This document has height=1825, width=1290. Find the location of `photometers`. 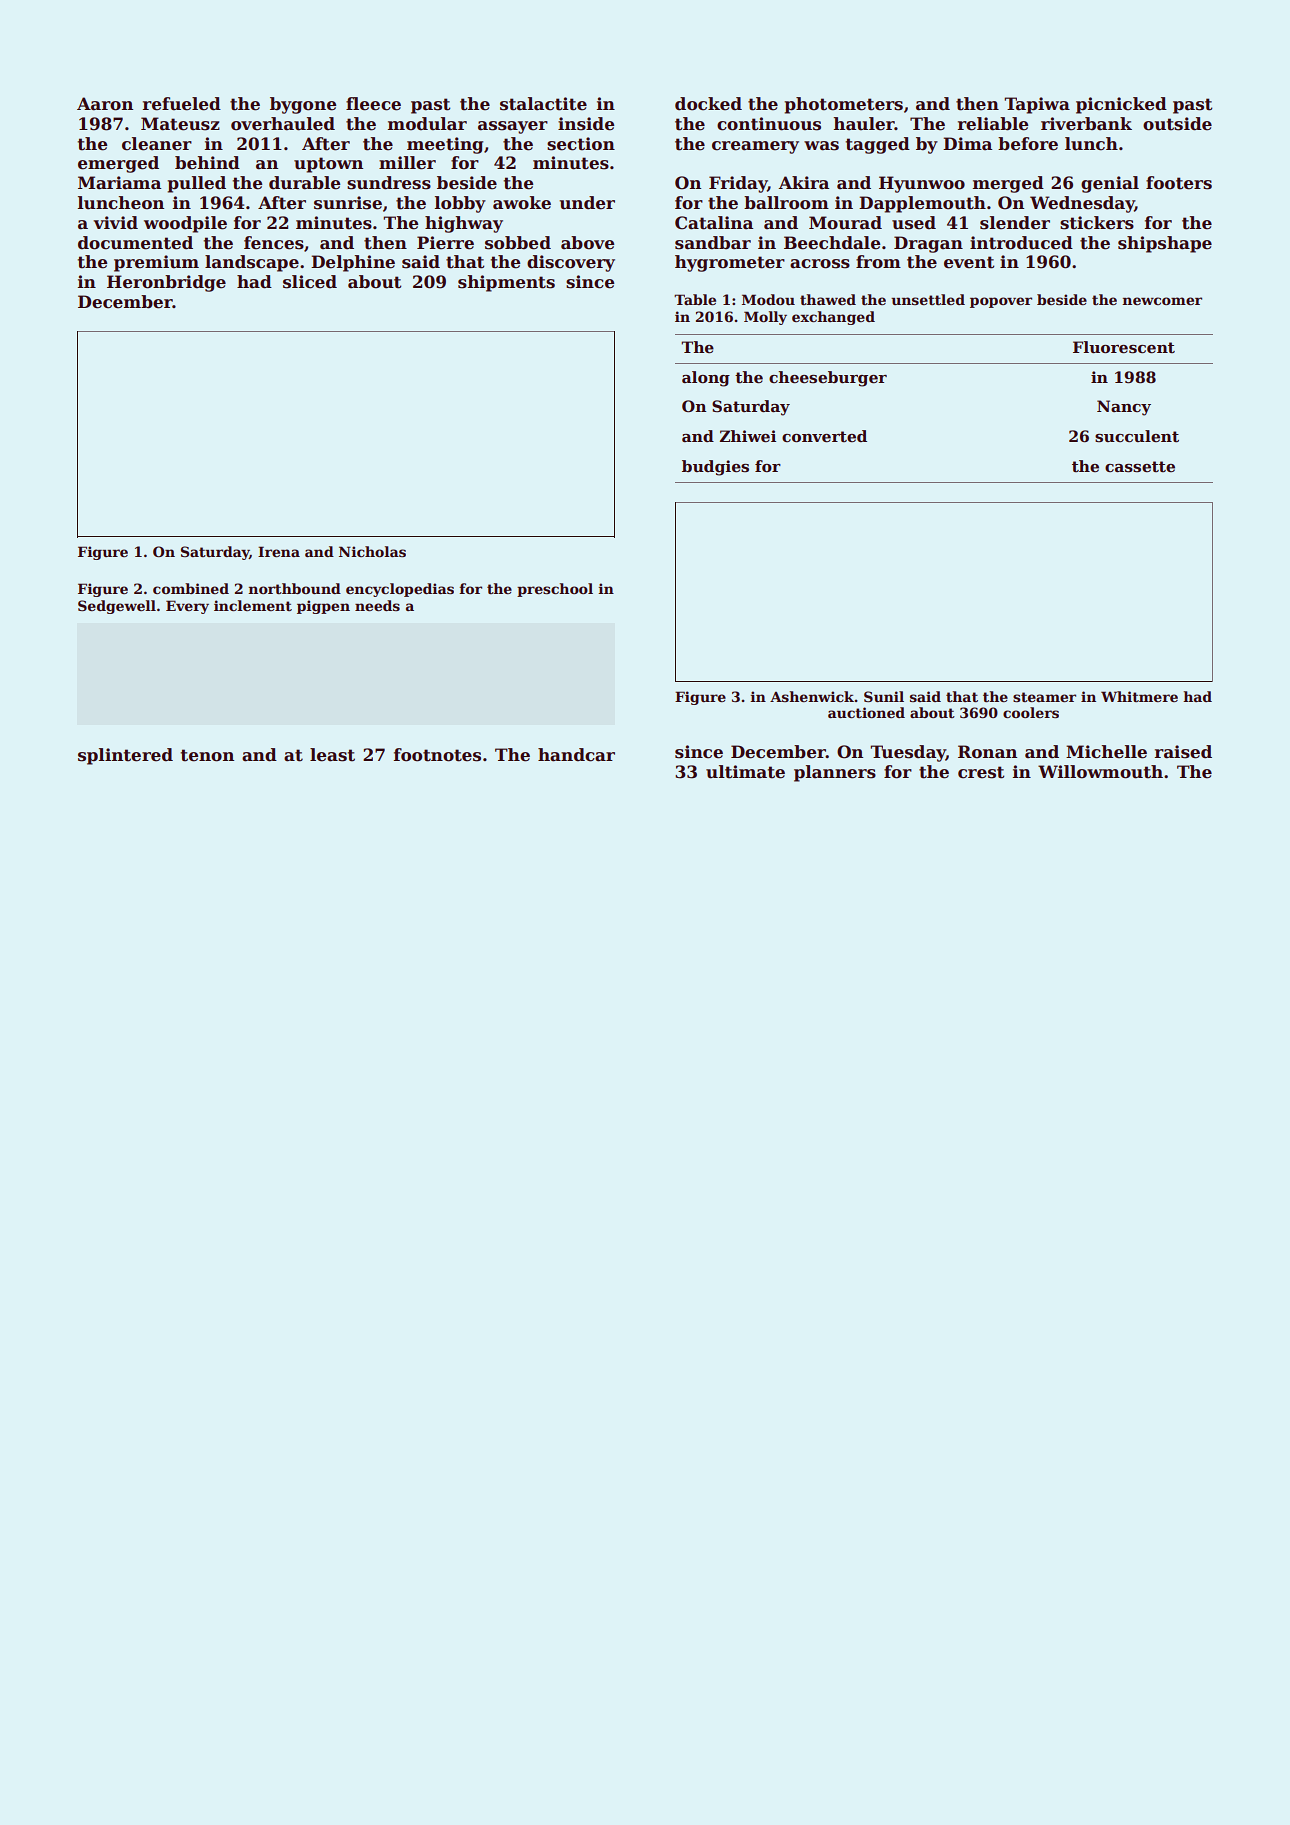

photometers is located at coordinates (843, 105).
